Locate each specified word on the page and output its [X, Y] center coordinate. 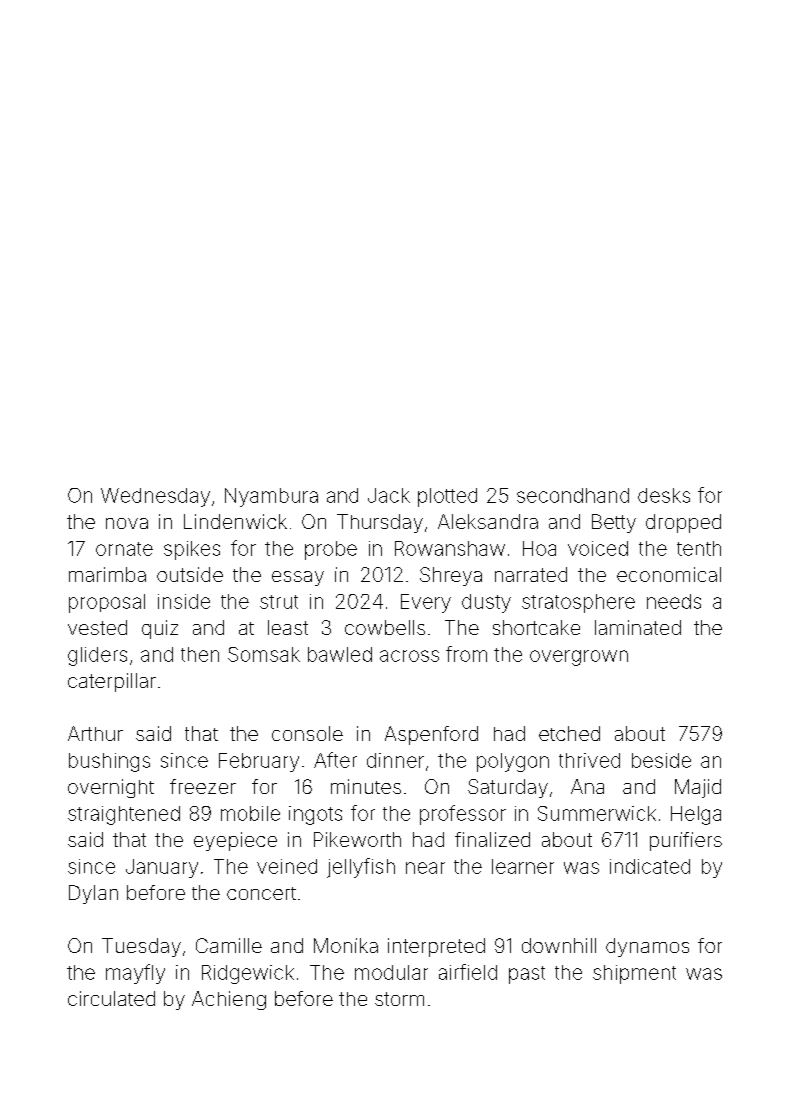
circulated [111, 998]
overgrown [579, 658]
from [466, 654]
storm [399, 999]
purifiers [686, 841]
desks [664, 495]
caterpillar [112, 682]
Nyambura [271, 497]
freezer [203, 786]
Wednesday [155, 497]
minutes [366, 786]
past [527, 975]
